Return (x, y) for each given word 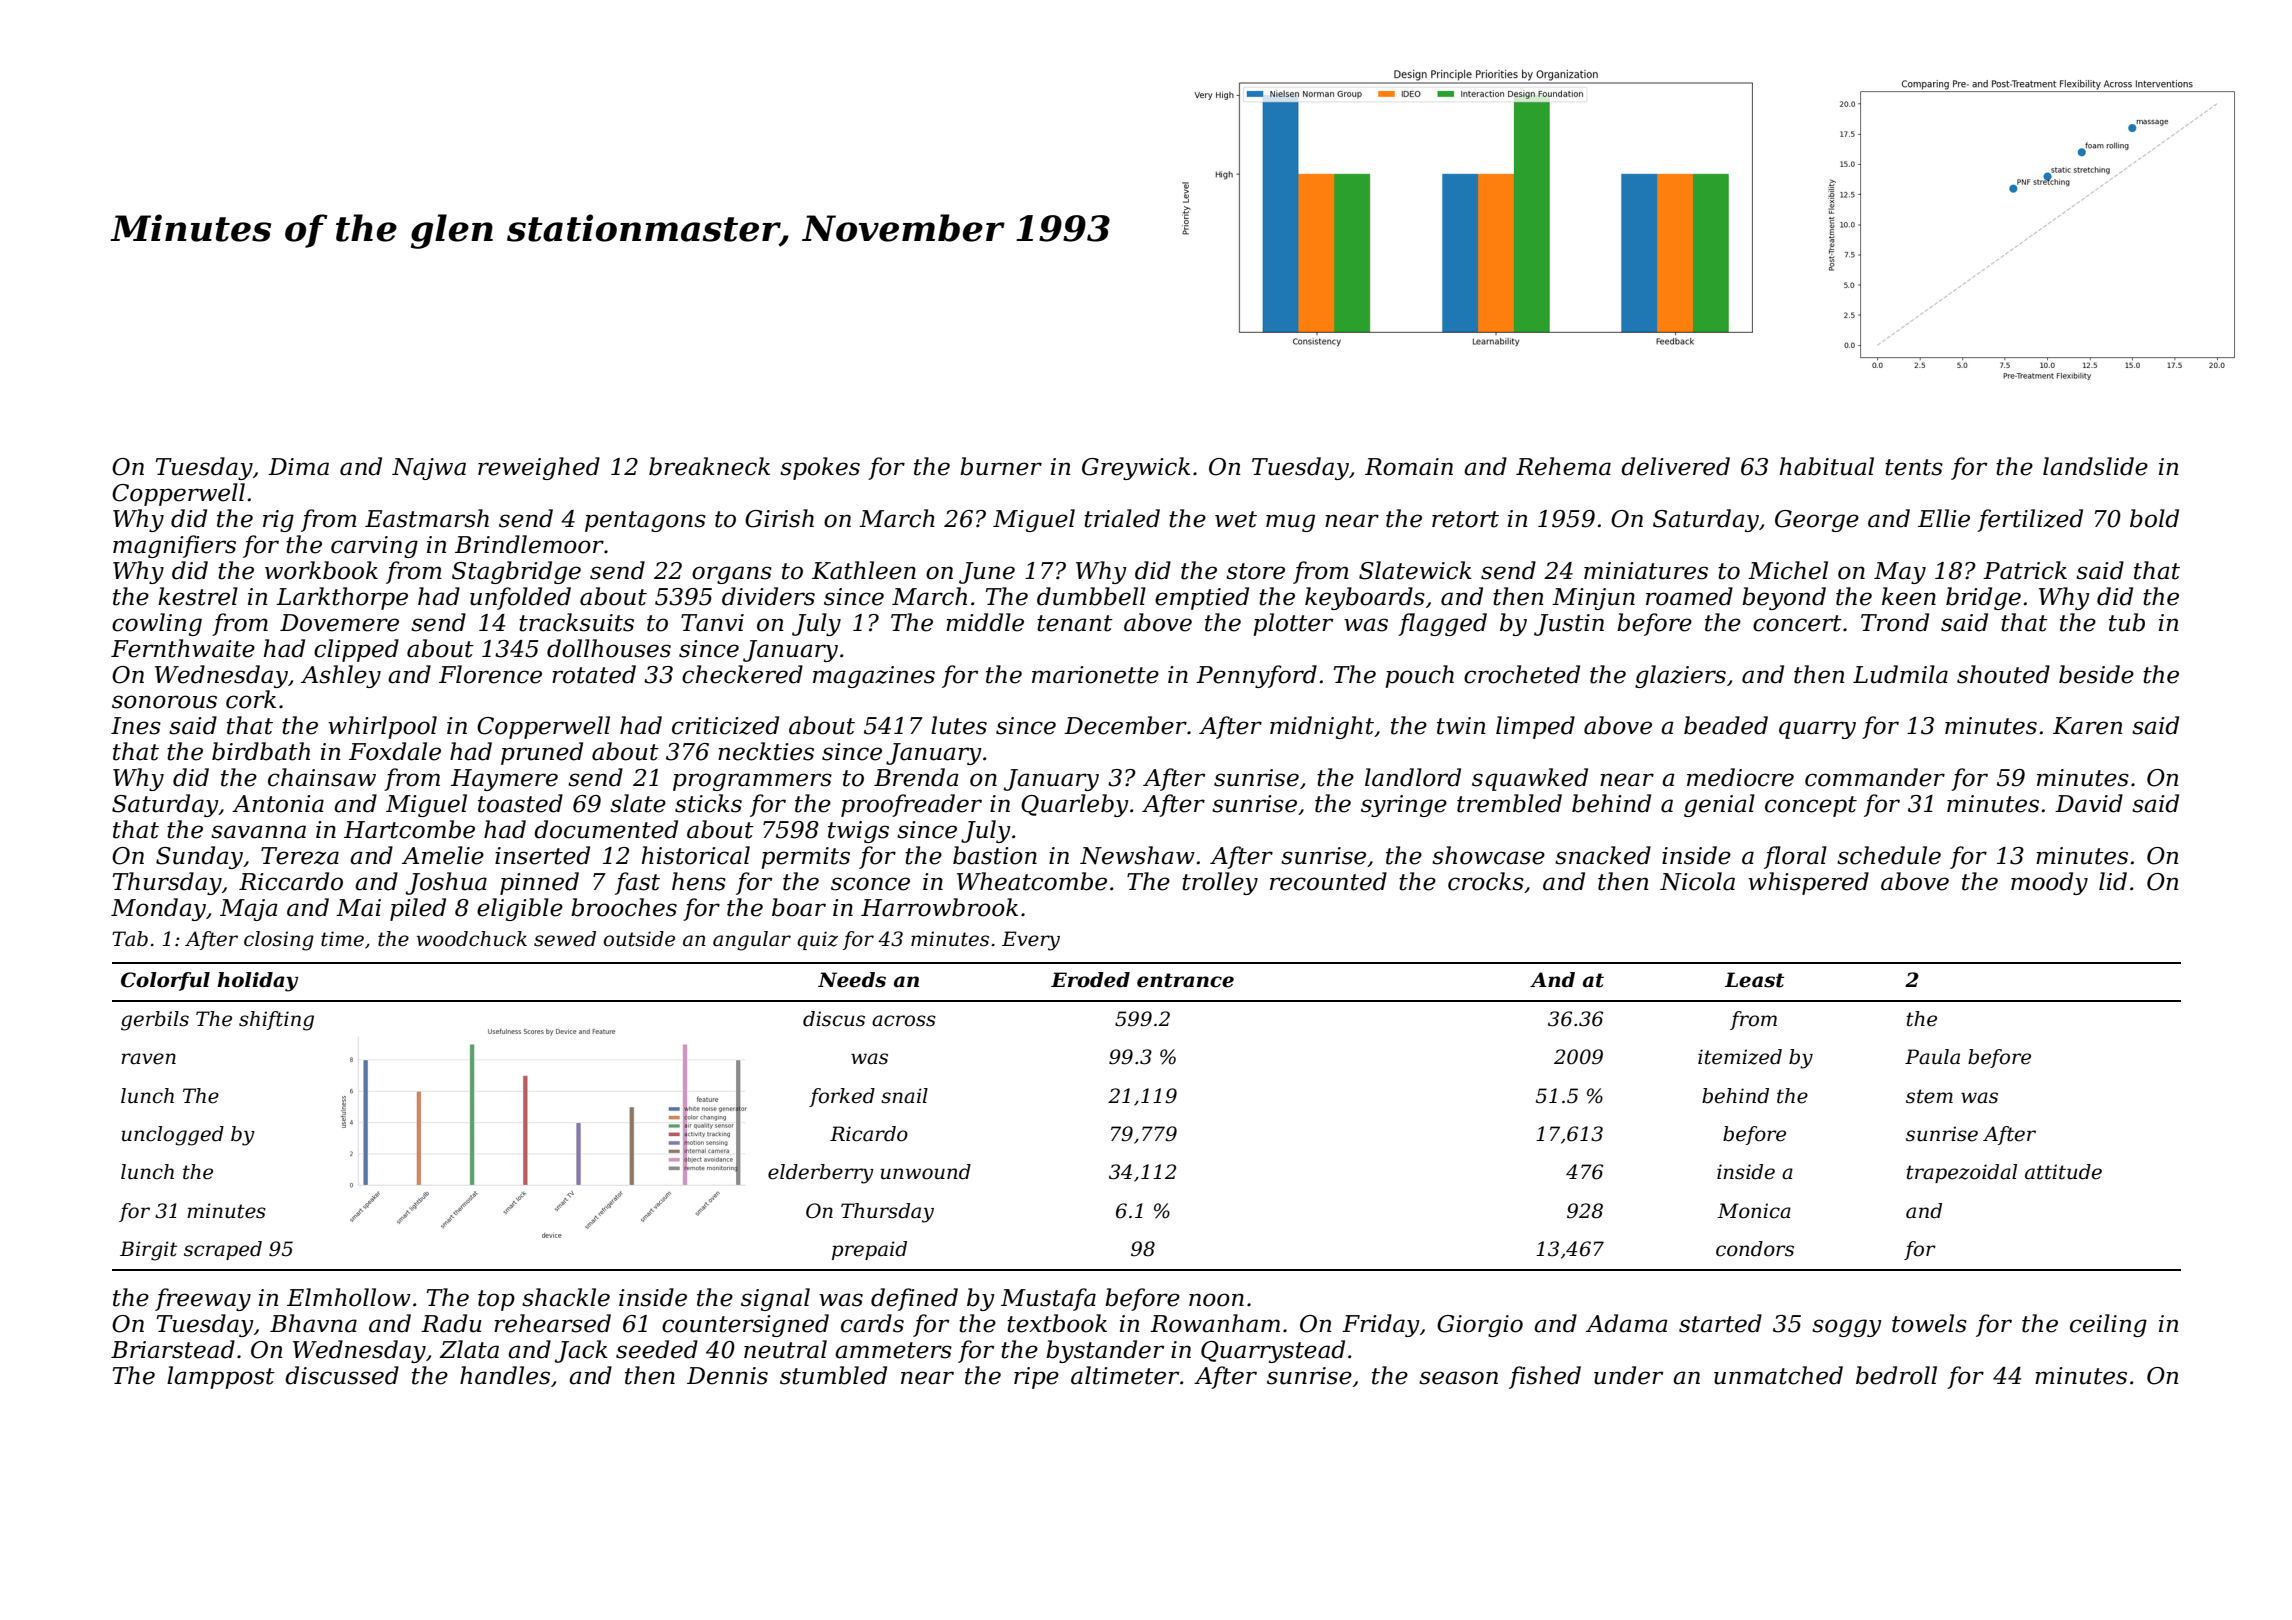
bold (2154, 518)
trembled (1509, 803)
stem (1929, 1096)
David (2089, 803)
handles (505, 1375)
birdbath (261, 751)
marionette (1095, 675)
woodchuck (472, 939)
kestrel (198, 596)
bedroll (1896, 1375)
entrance (1185, 980)
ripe (1036, 1378)
